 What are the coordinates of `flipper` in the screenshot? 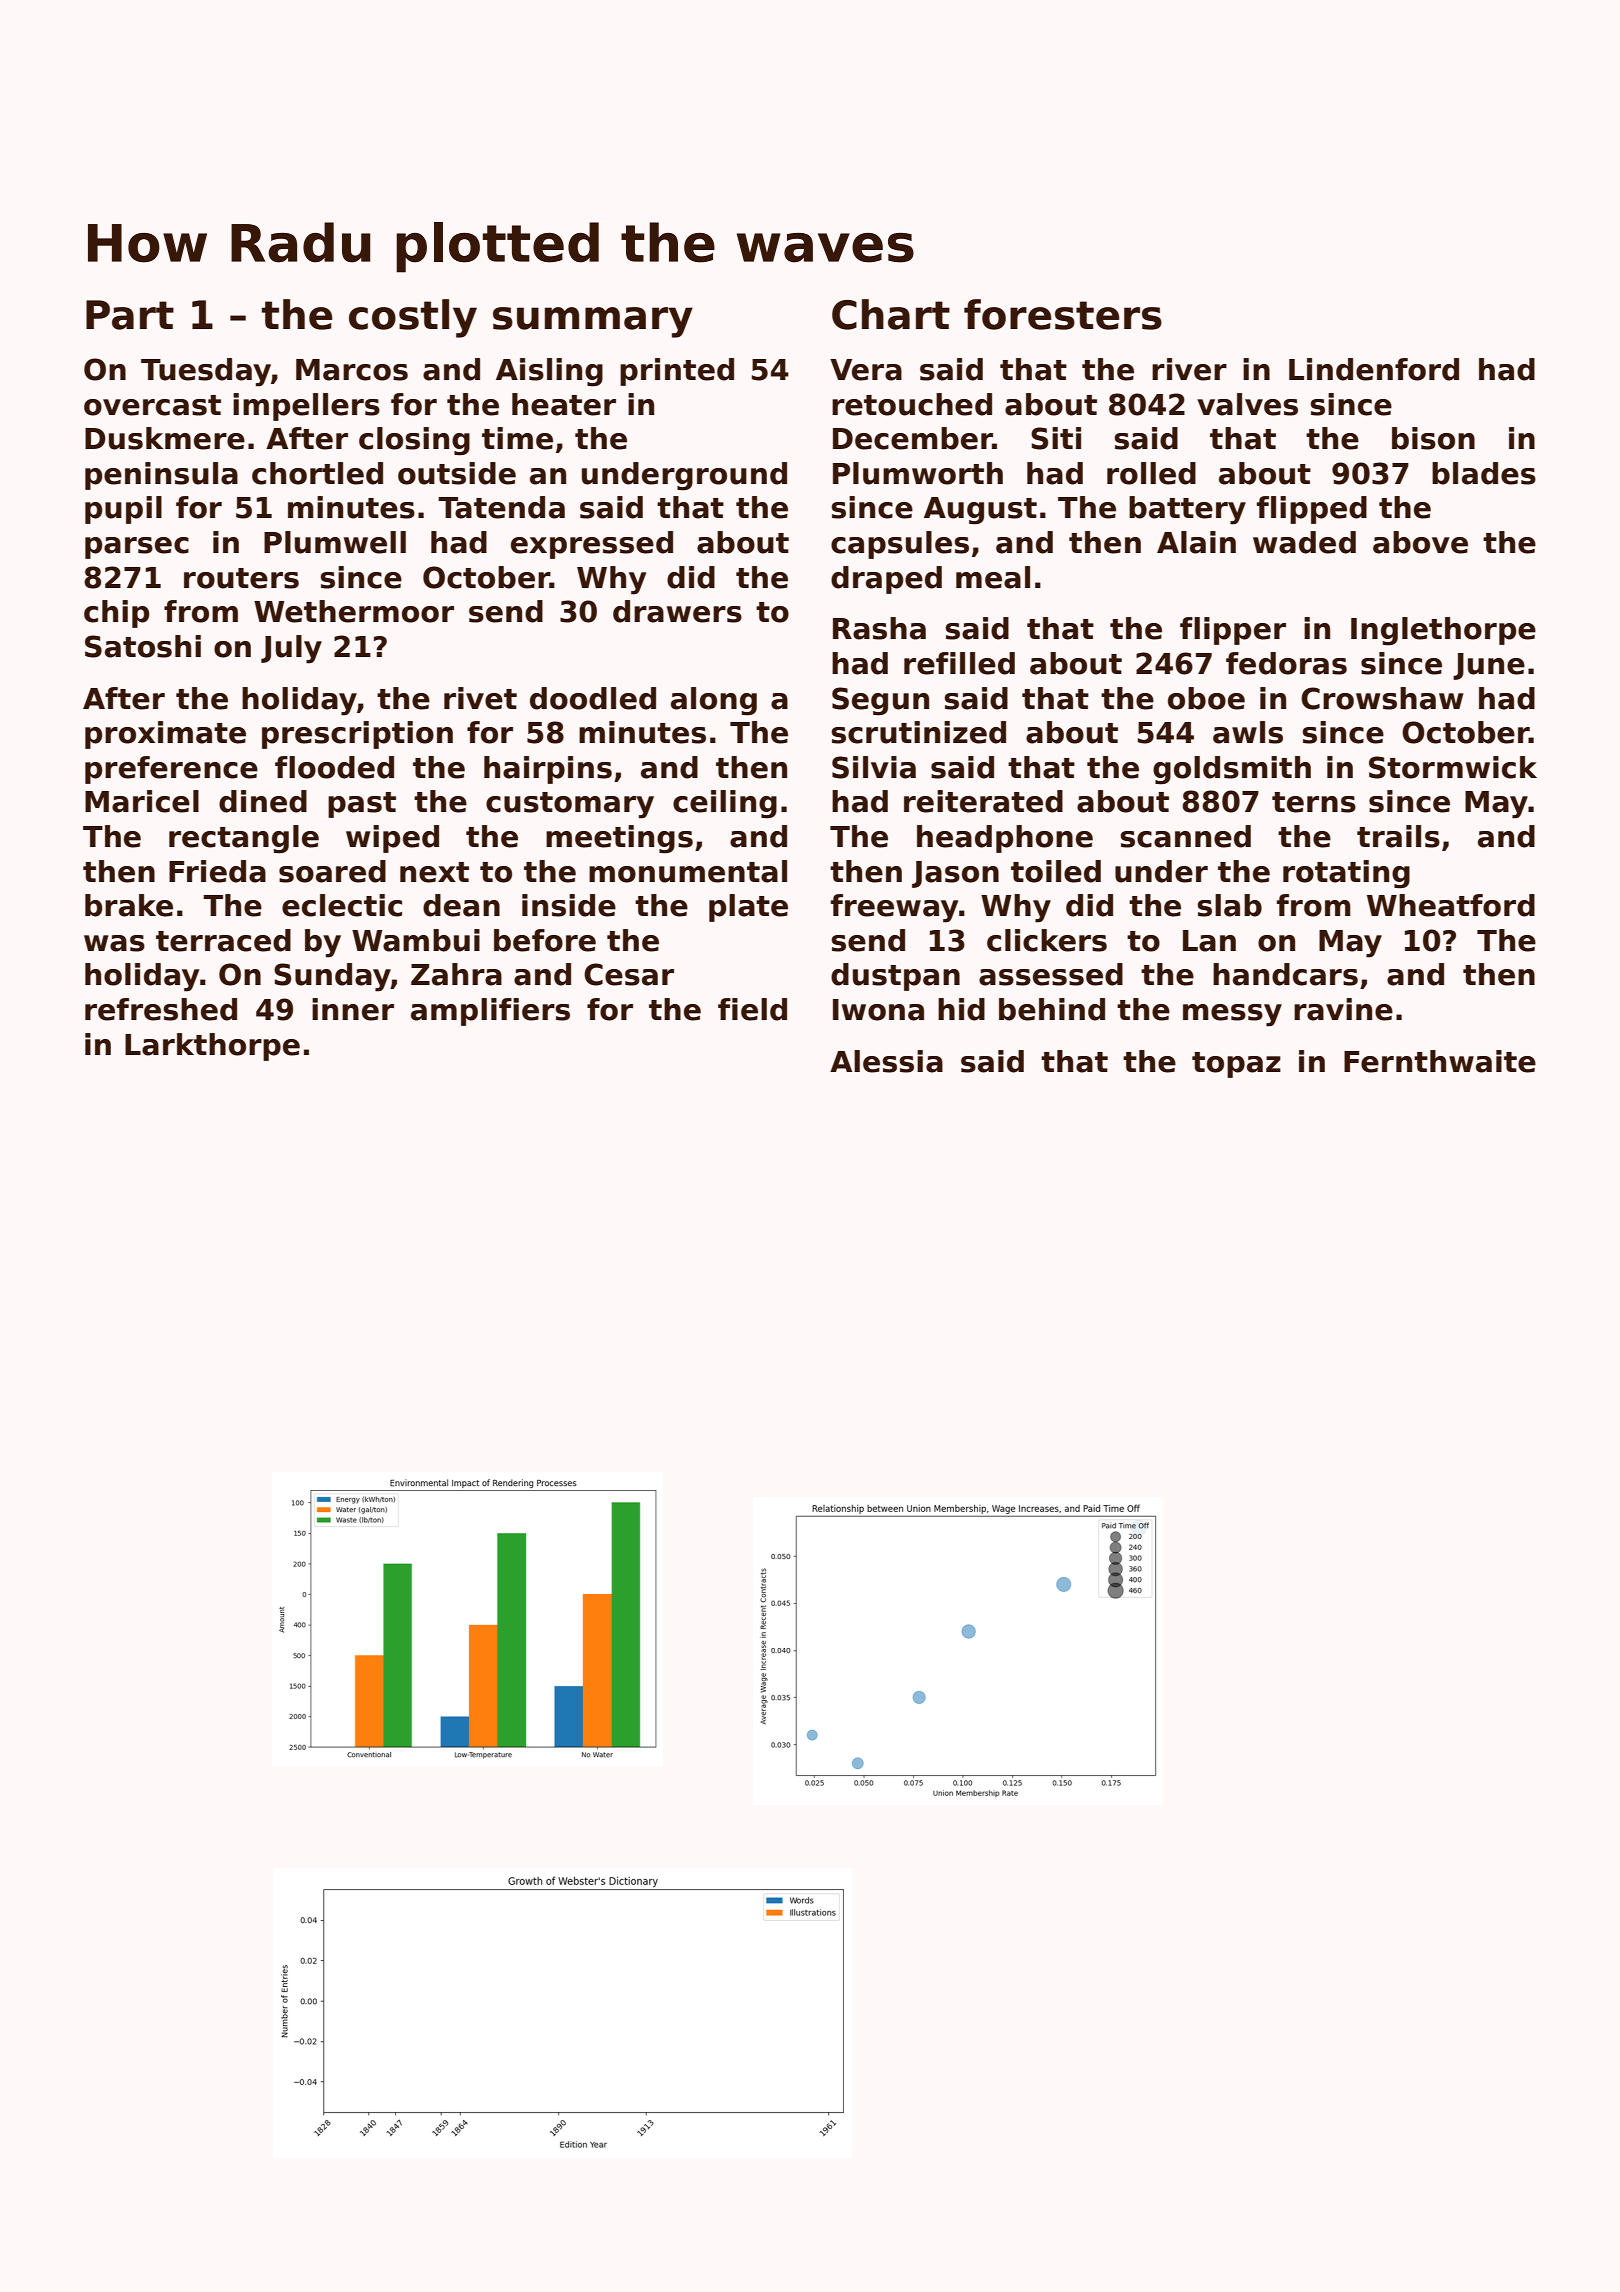 It's located at (1233, 631).
